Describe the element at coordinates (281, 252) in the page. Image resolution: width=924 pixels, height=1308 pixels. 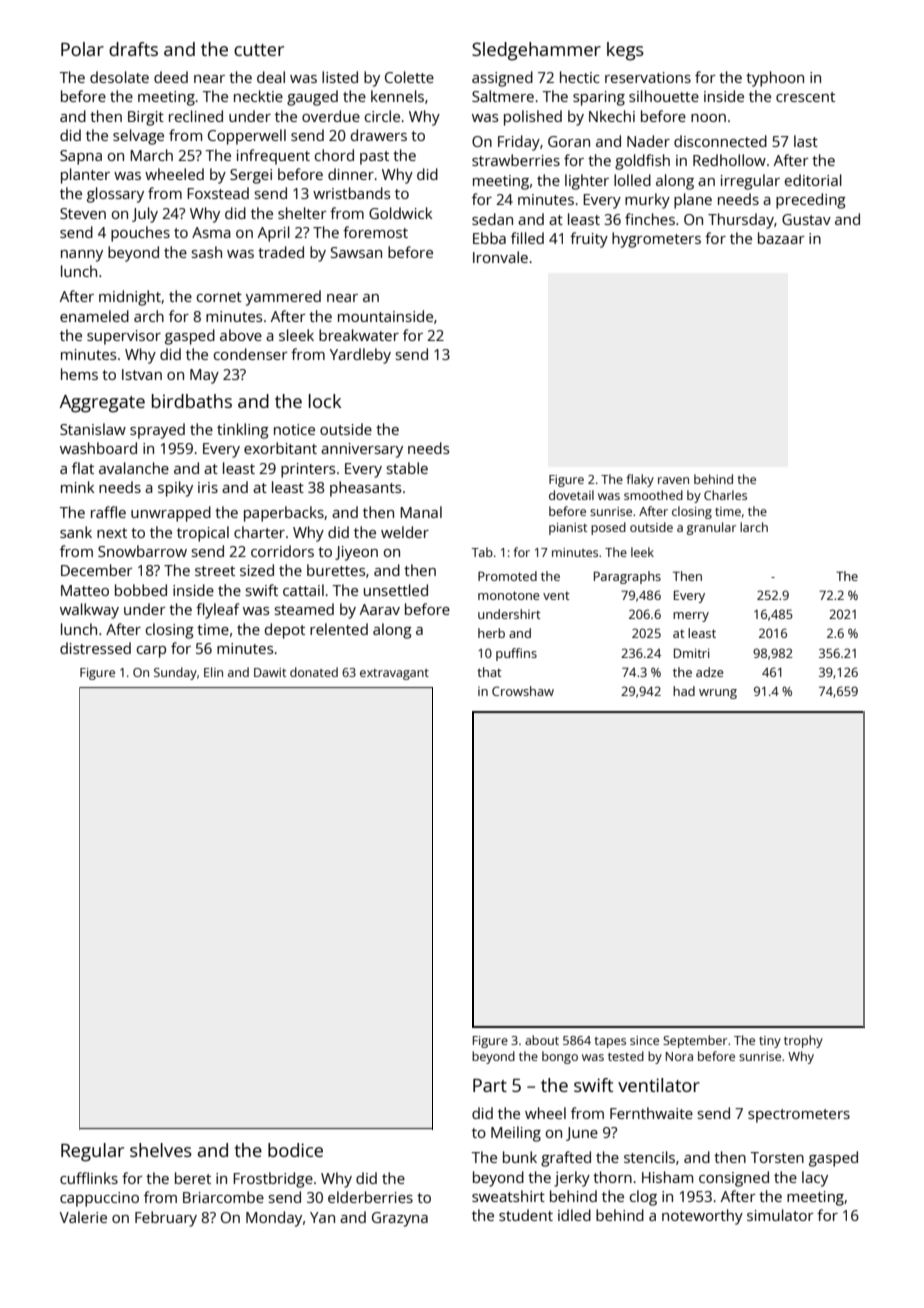
I see `traded` at that location.
